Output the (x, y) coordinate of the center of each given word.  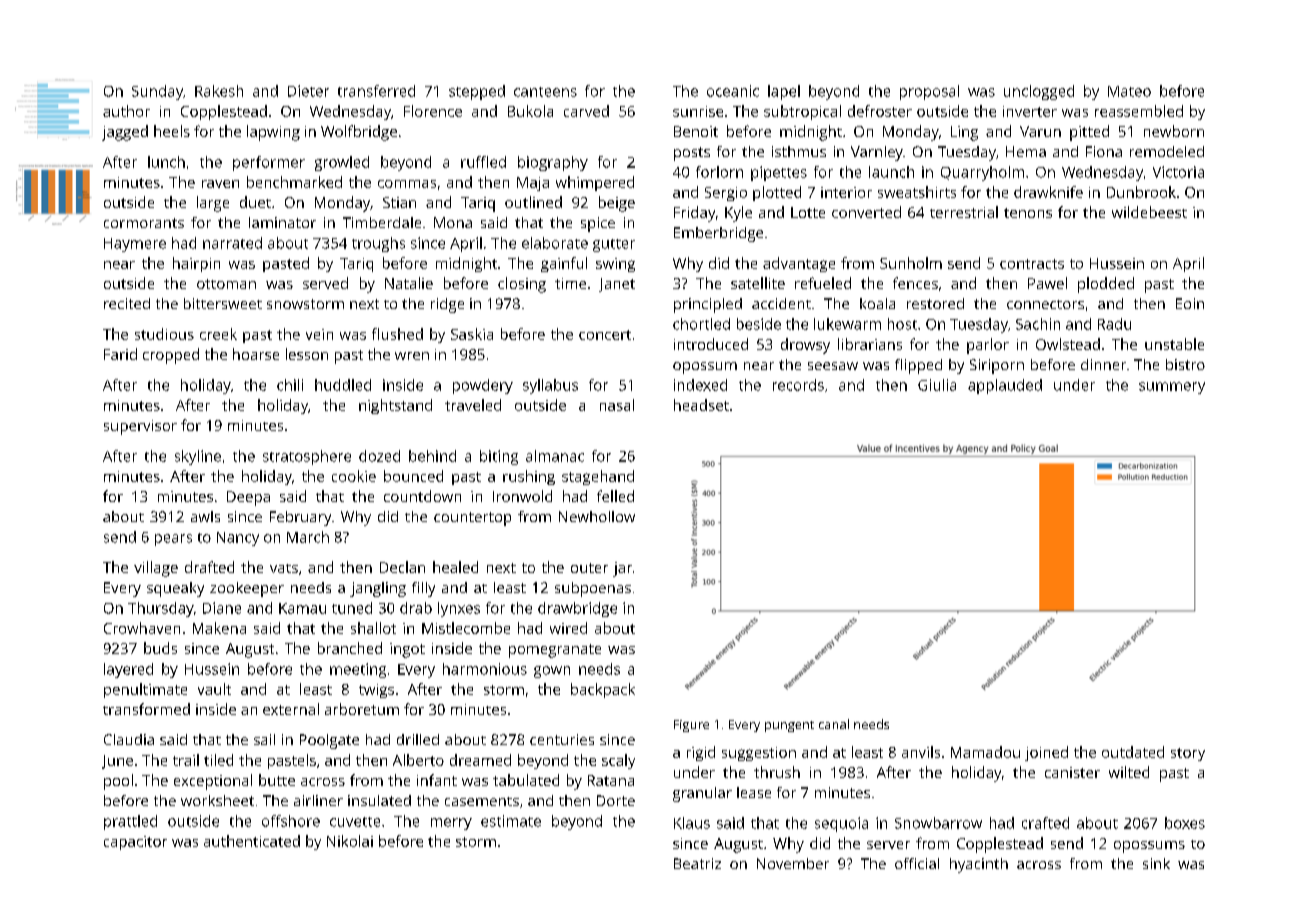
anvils (921, 752)
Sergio (726, 194)
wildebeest (1149, 212)
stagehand (598, 477)
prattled (130, 822)
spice (598, 224)
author (126, 111)
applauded (1005, 386)
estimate (511, 821)
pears (173, 540)
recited (127, 303)
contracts (1032, 264)
